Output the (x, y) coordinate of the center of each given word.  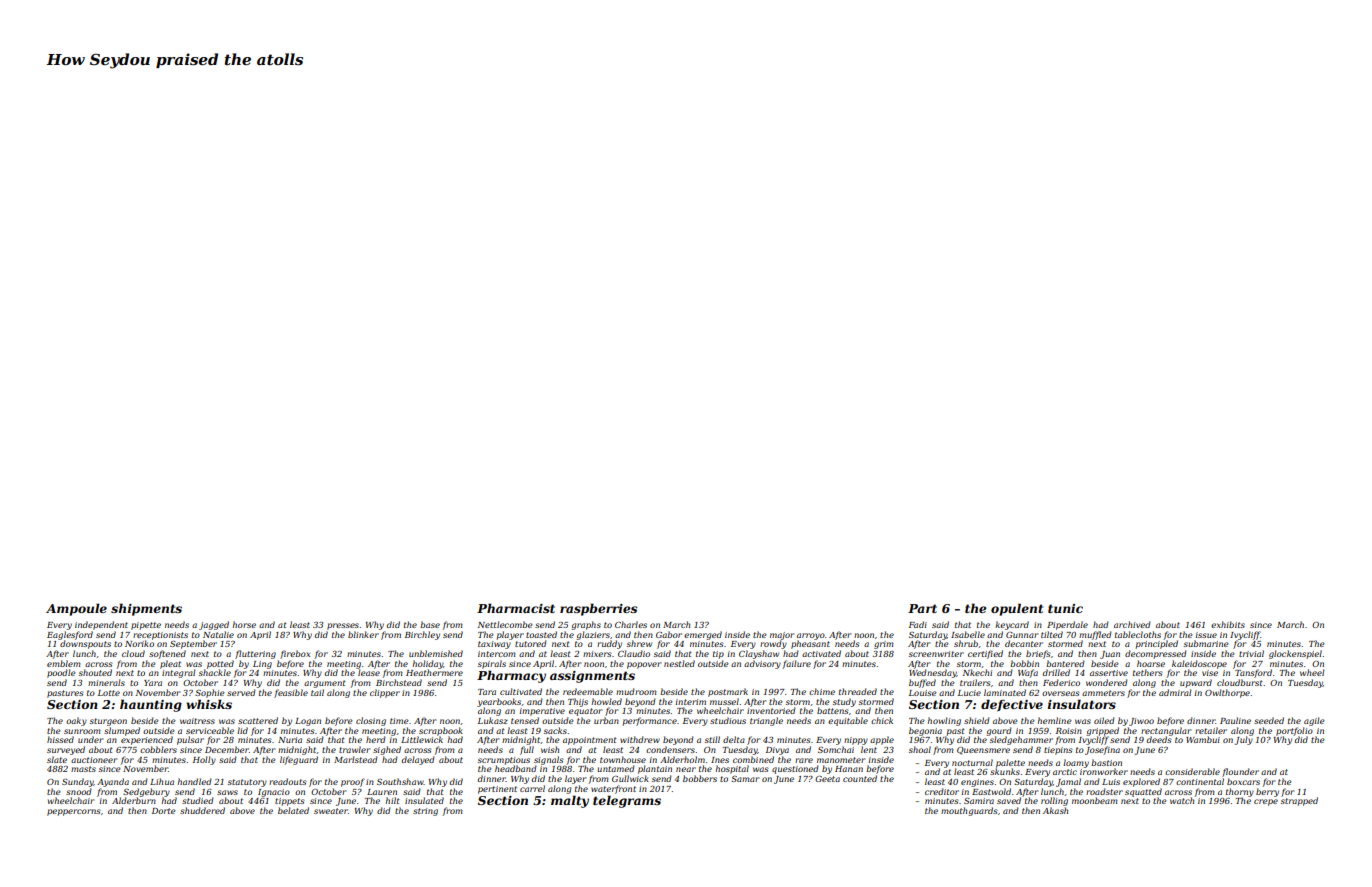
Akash (1055, 810)
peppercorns (74, 812)
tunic (1065, 608)
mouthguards (969, 811)
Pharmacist (516, 608)
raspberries (598, 609)
